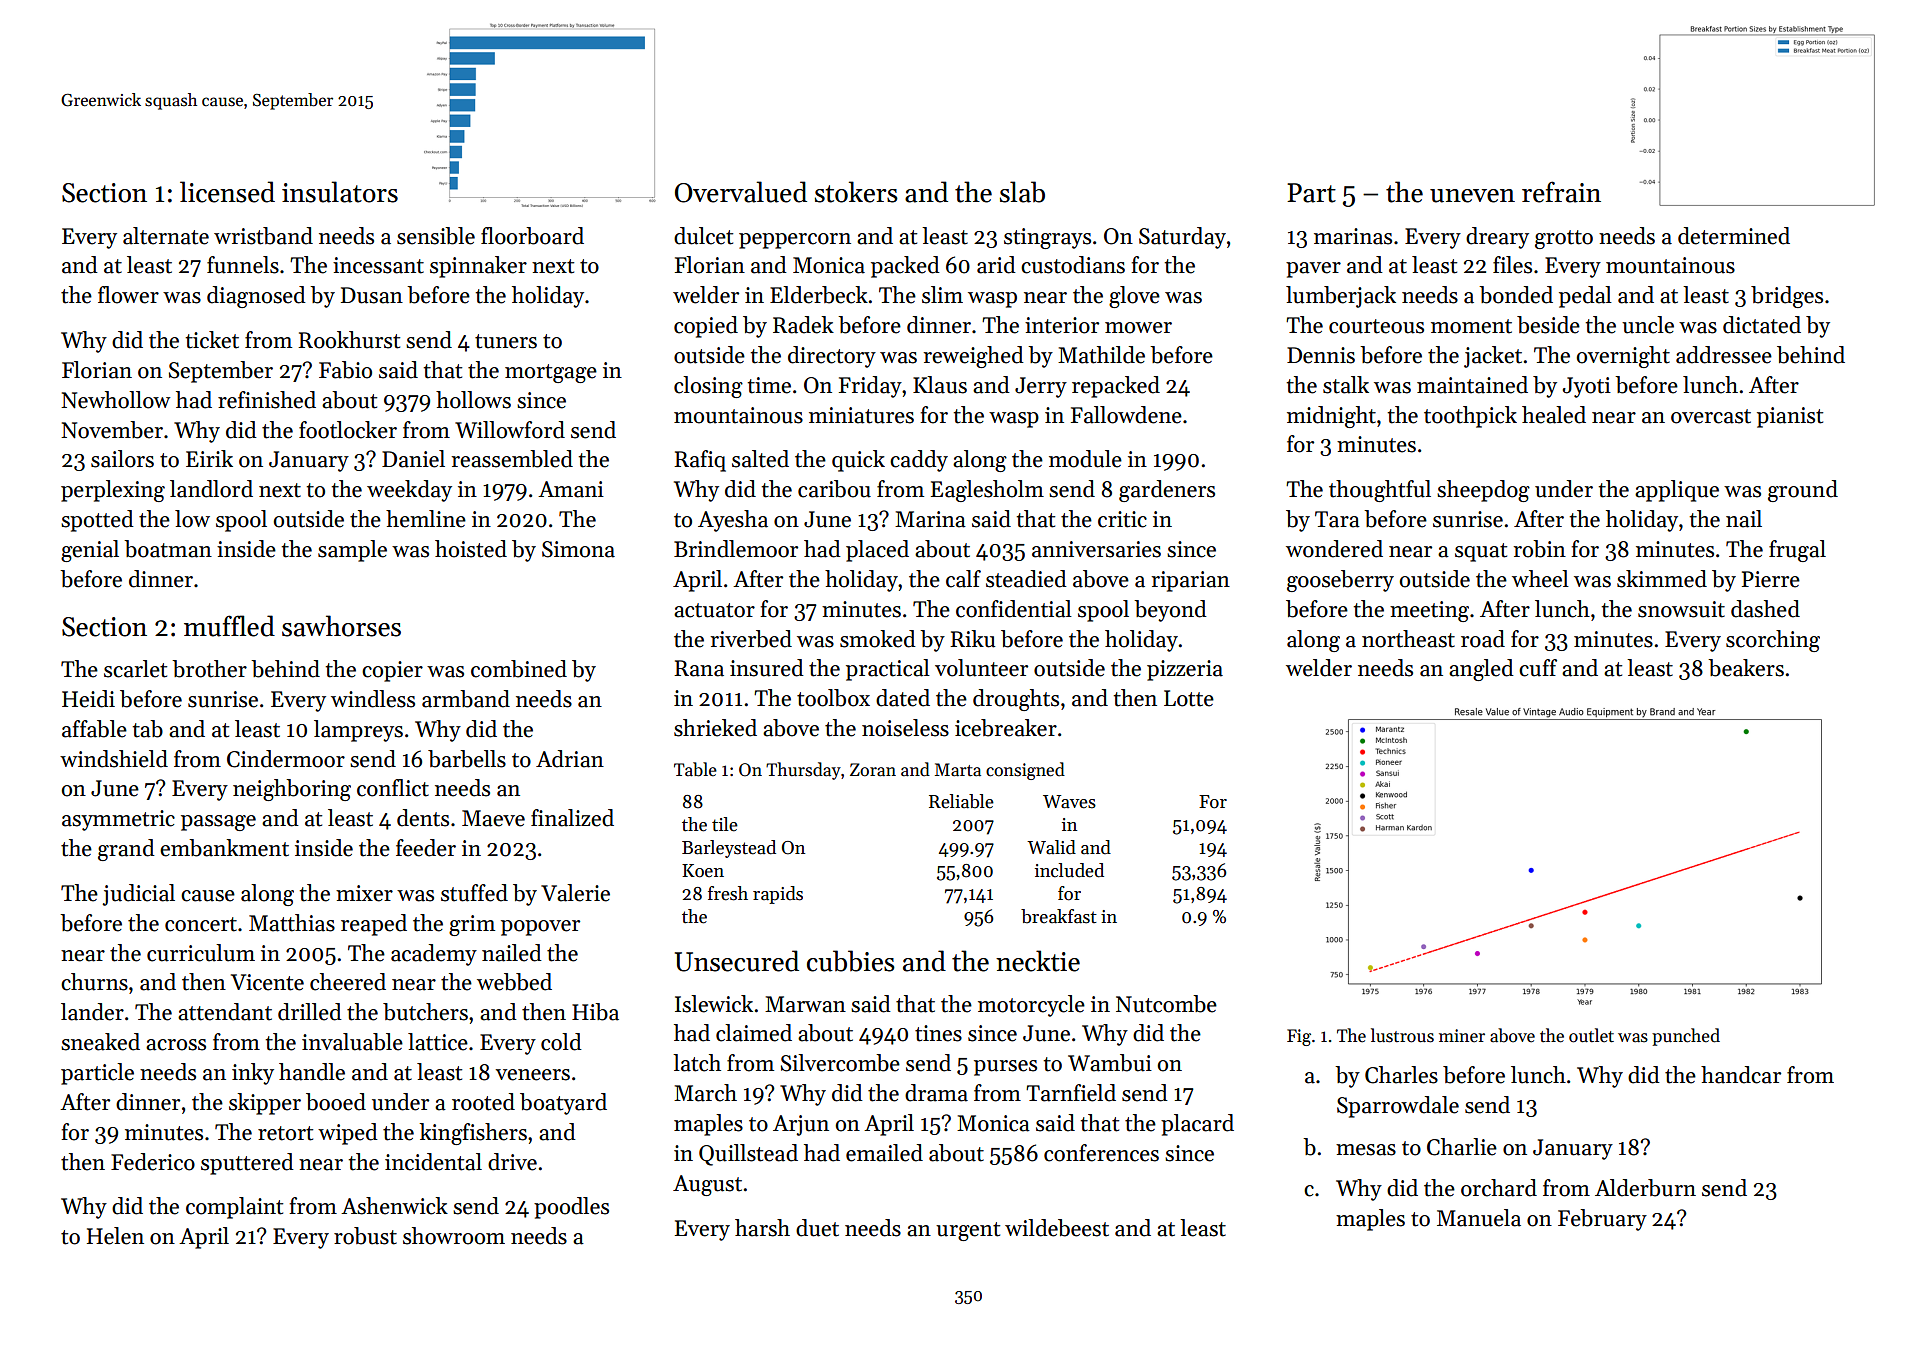 The height and width of the screenshot is (1350, 1909). I want to click on flower, so click(128, 295).
